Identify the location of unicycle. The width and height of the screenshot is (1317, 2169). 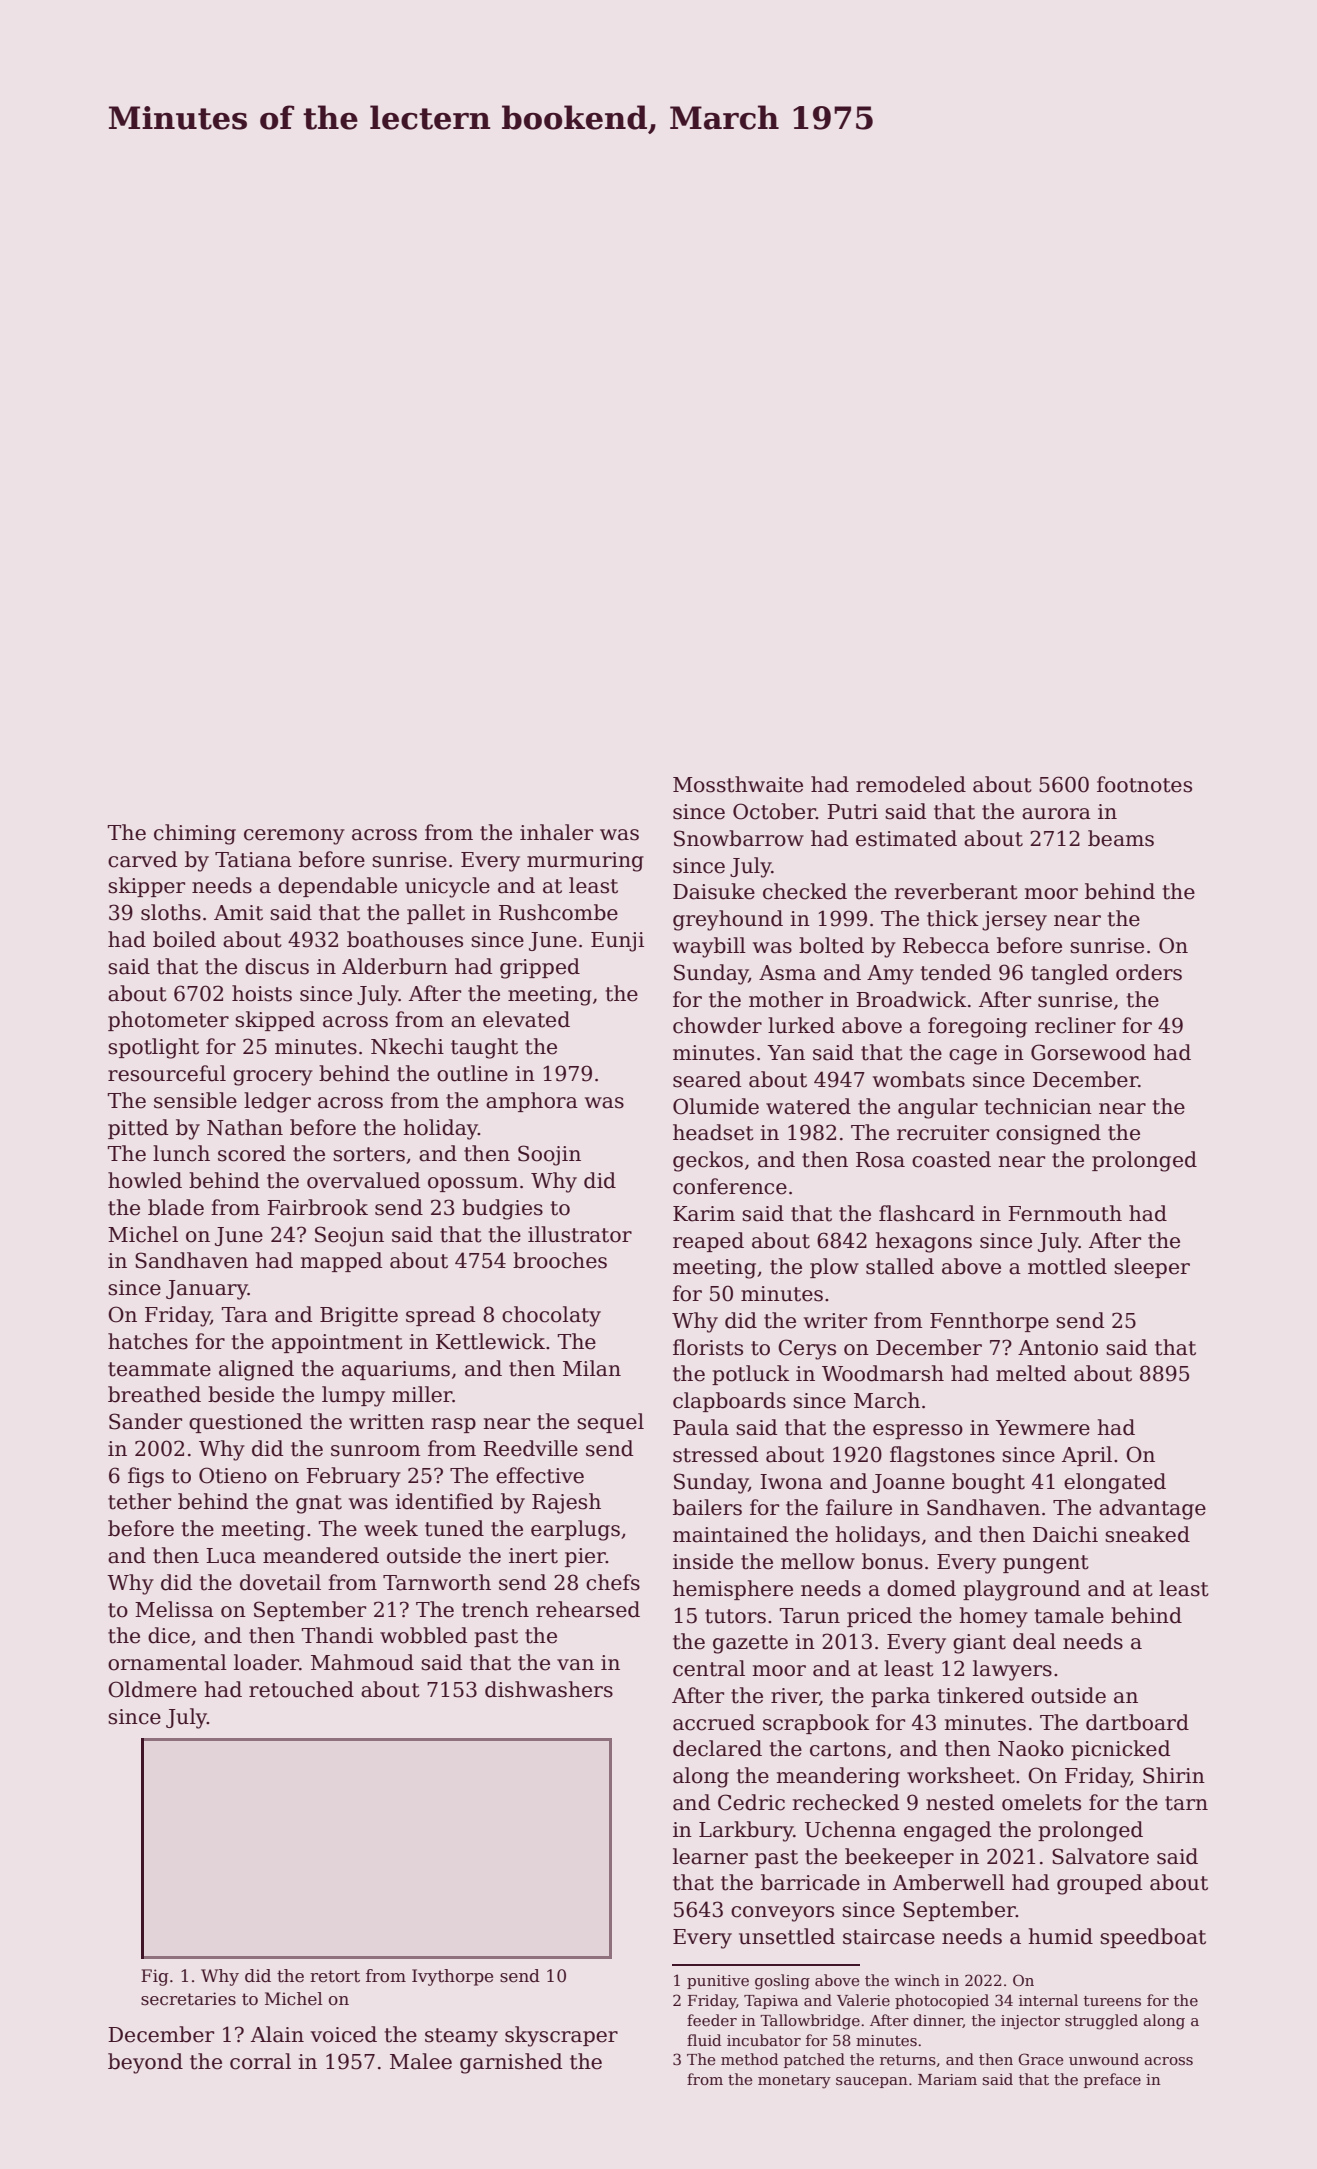
(447, 887).
